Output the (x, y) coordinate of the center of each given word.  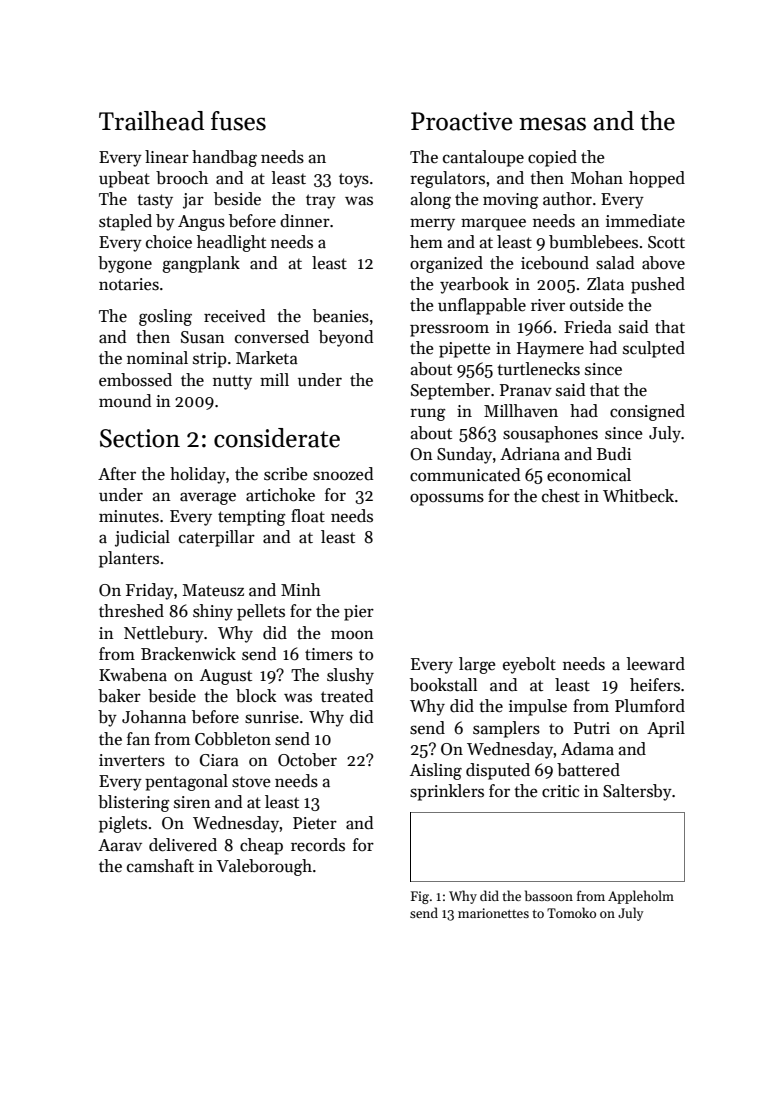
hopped (657, 179)
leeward (656, 664)
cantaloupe (483, 158)
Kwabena (133, 675)
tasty (155, 201)
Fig (420, 897)
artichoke (280, 495)
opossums (447, 499)
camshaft (160, 866)
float (308, 516)
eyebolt (529, 665)
